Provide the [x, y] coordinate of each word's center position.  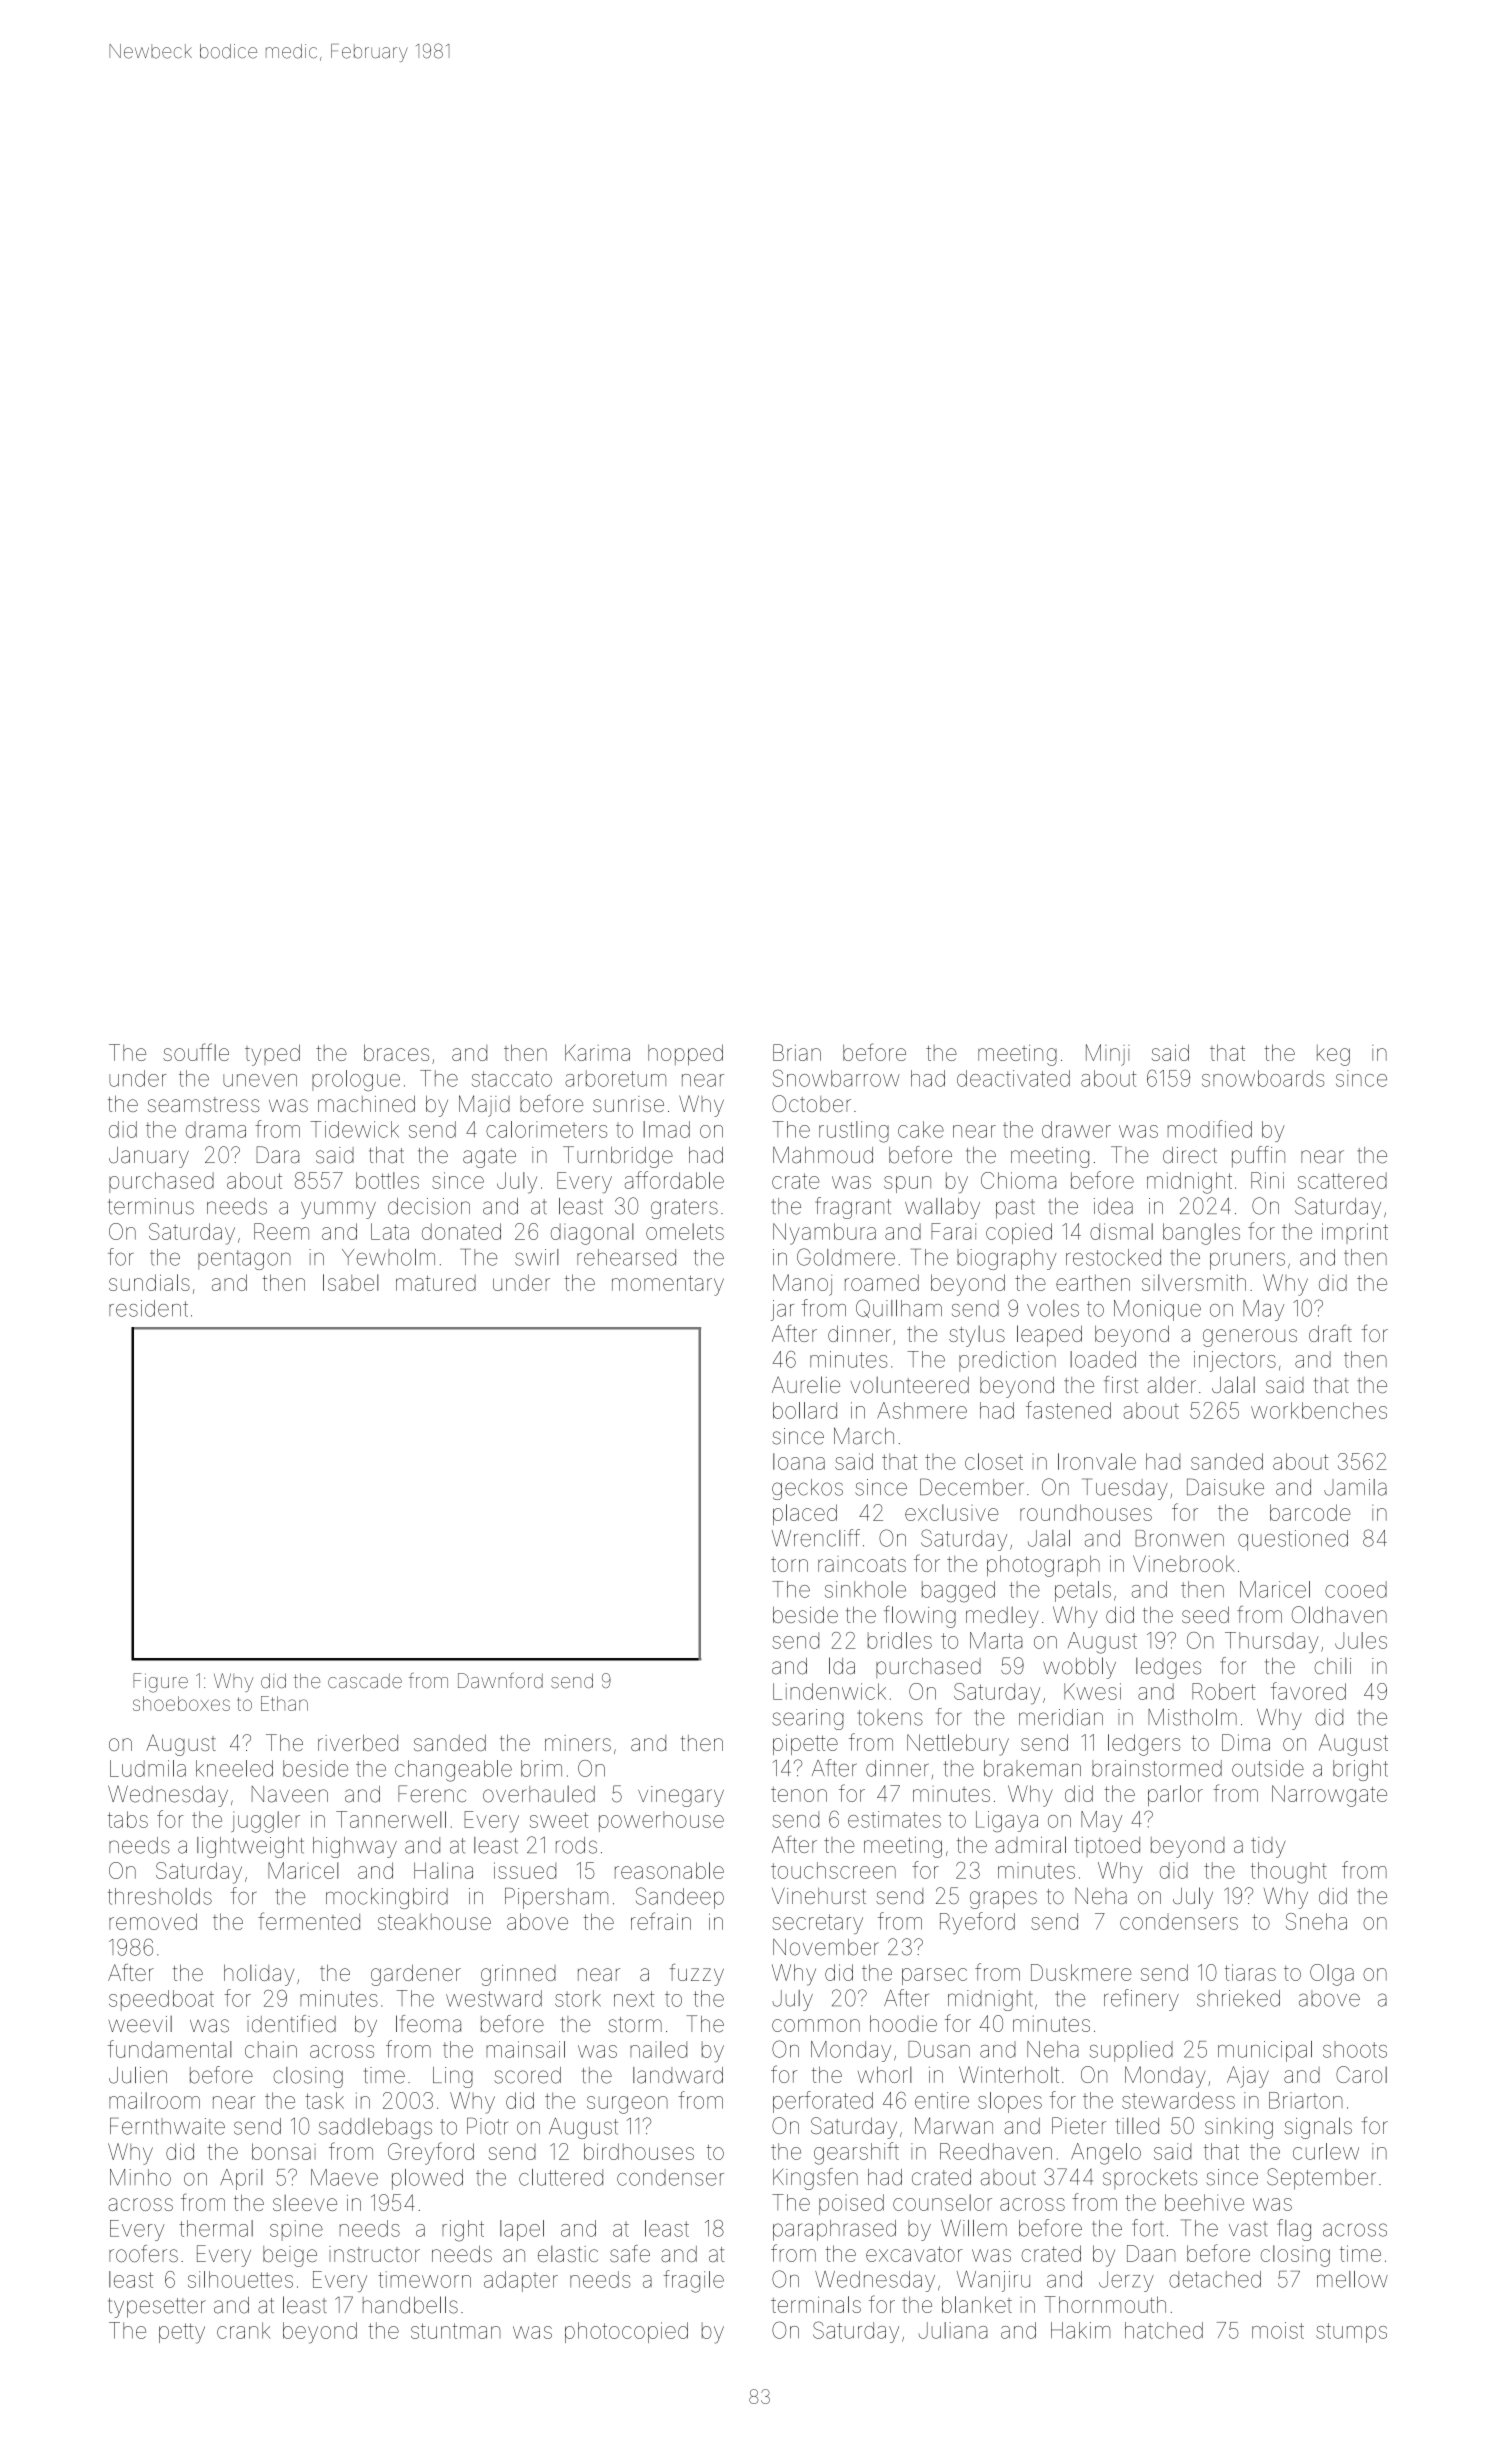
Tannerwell [391, 1819]
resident [148, 1308]
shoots [1355, 2049]
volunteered [910, 1384]
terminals [816, 2304]
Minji [1107, 1055]
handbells [410, 2305]
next [634, 1999]
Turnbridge [618, 1157]
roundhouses [1086, 1512]
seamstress [203, 1104]
